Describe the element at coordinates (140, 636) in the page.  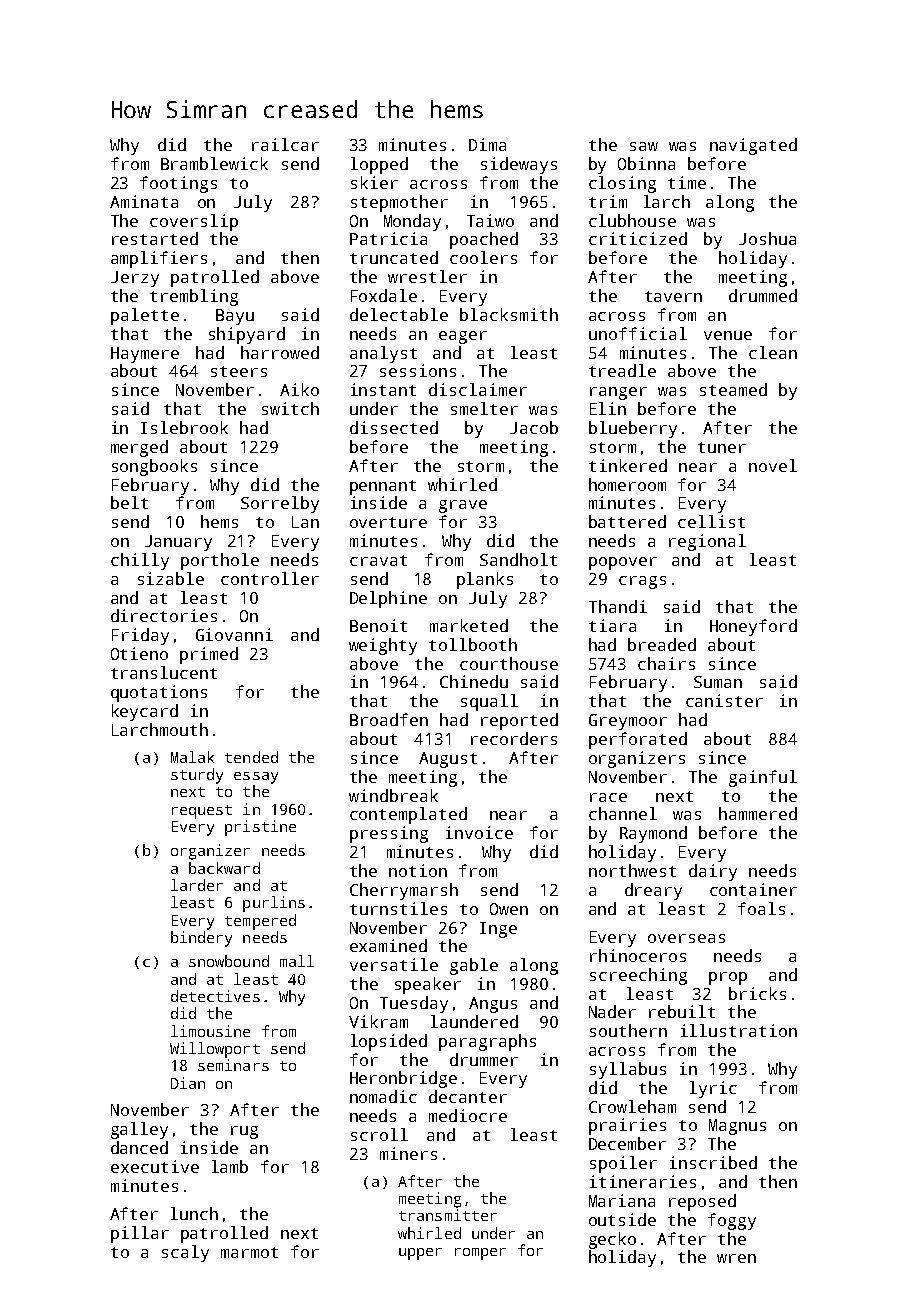
I see `Friday` at that location.
